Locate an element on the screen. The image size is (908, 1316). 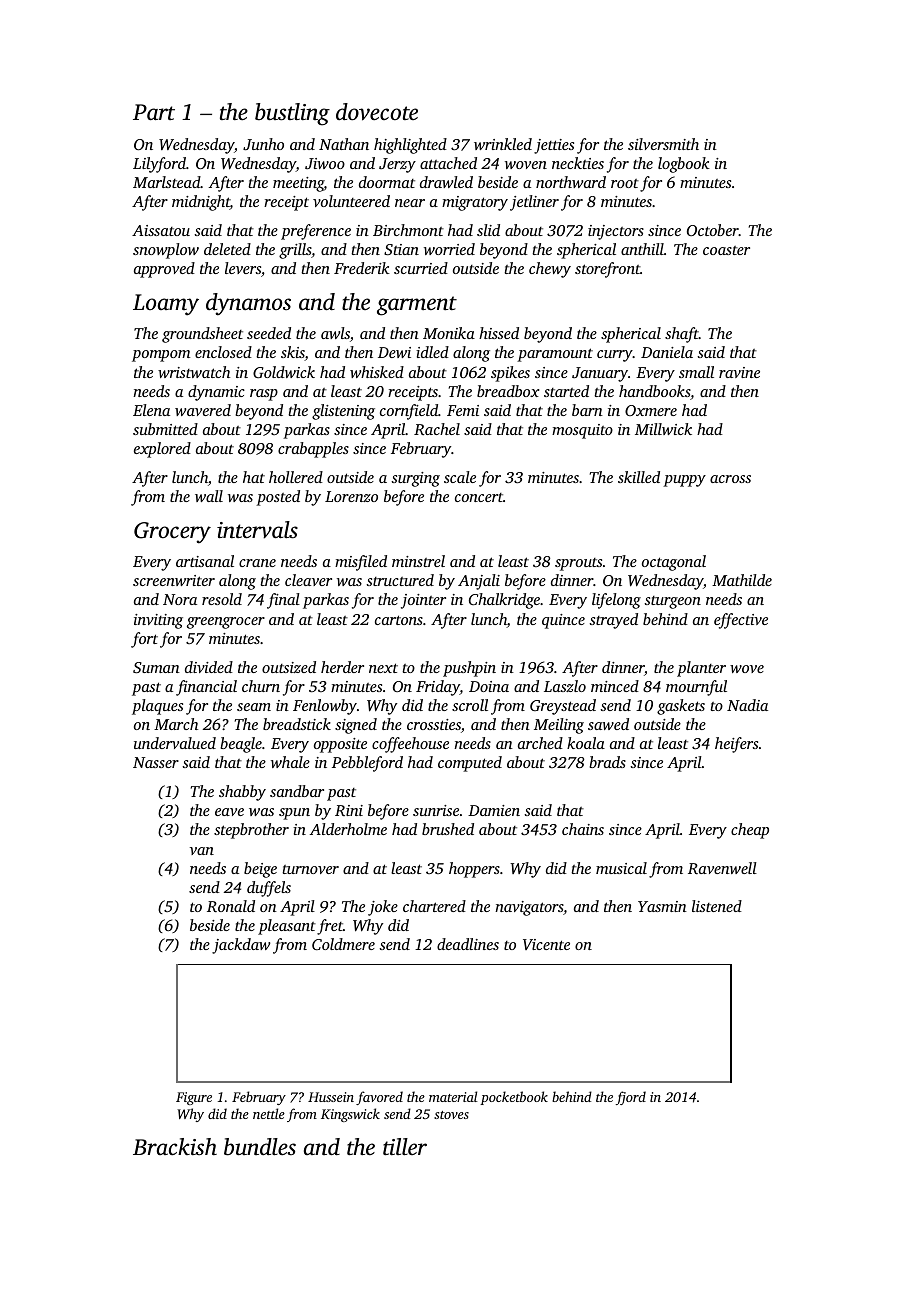
pushpin is located at coordinates (469, 669).
